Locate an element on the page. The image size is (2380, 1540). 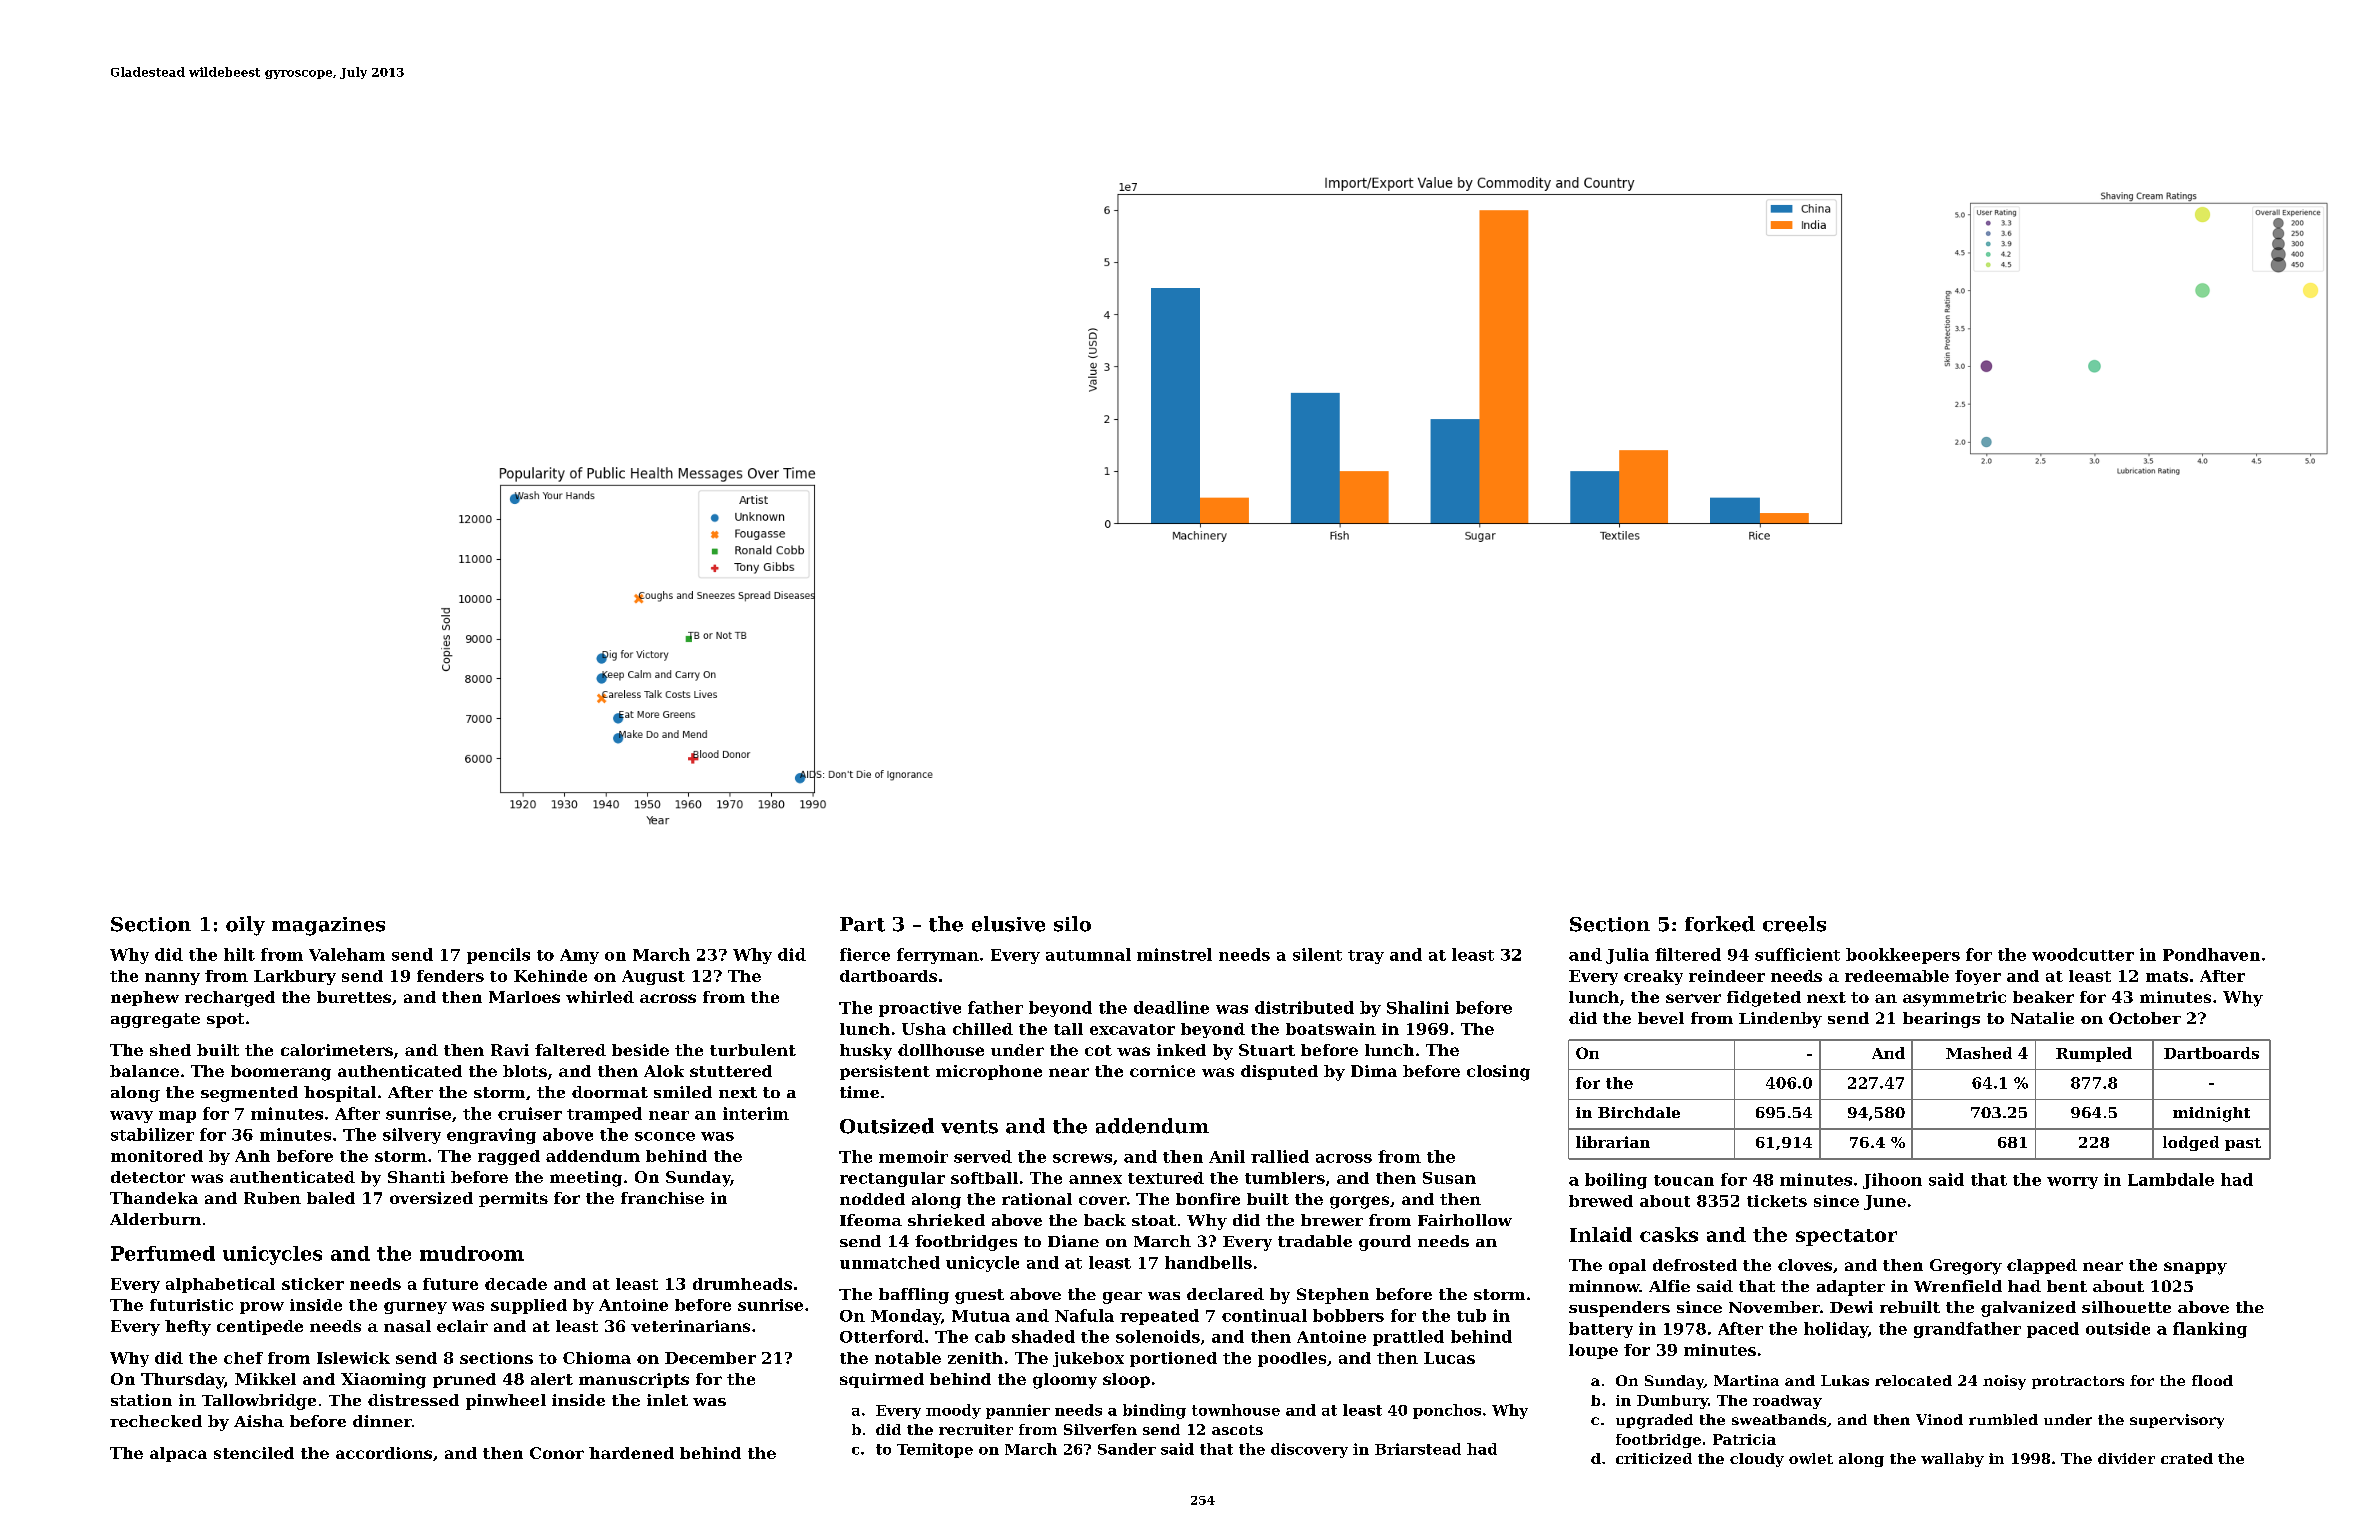
gourd is located at coordinates (1385, 1243).
